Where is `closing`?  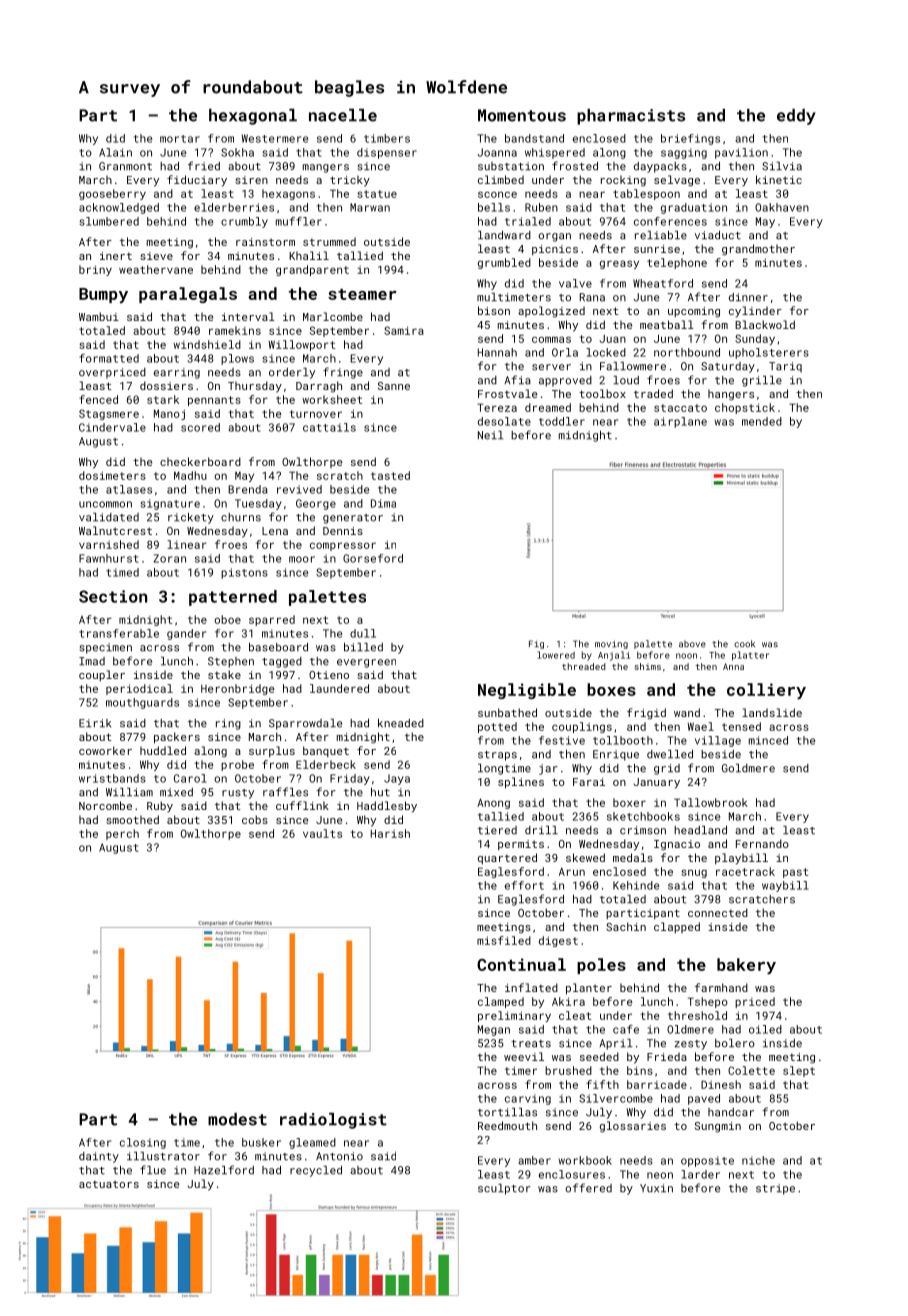
closing is located at coordinates (143, 1143).
